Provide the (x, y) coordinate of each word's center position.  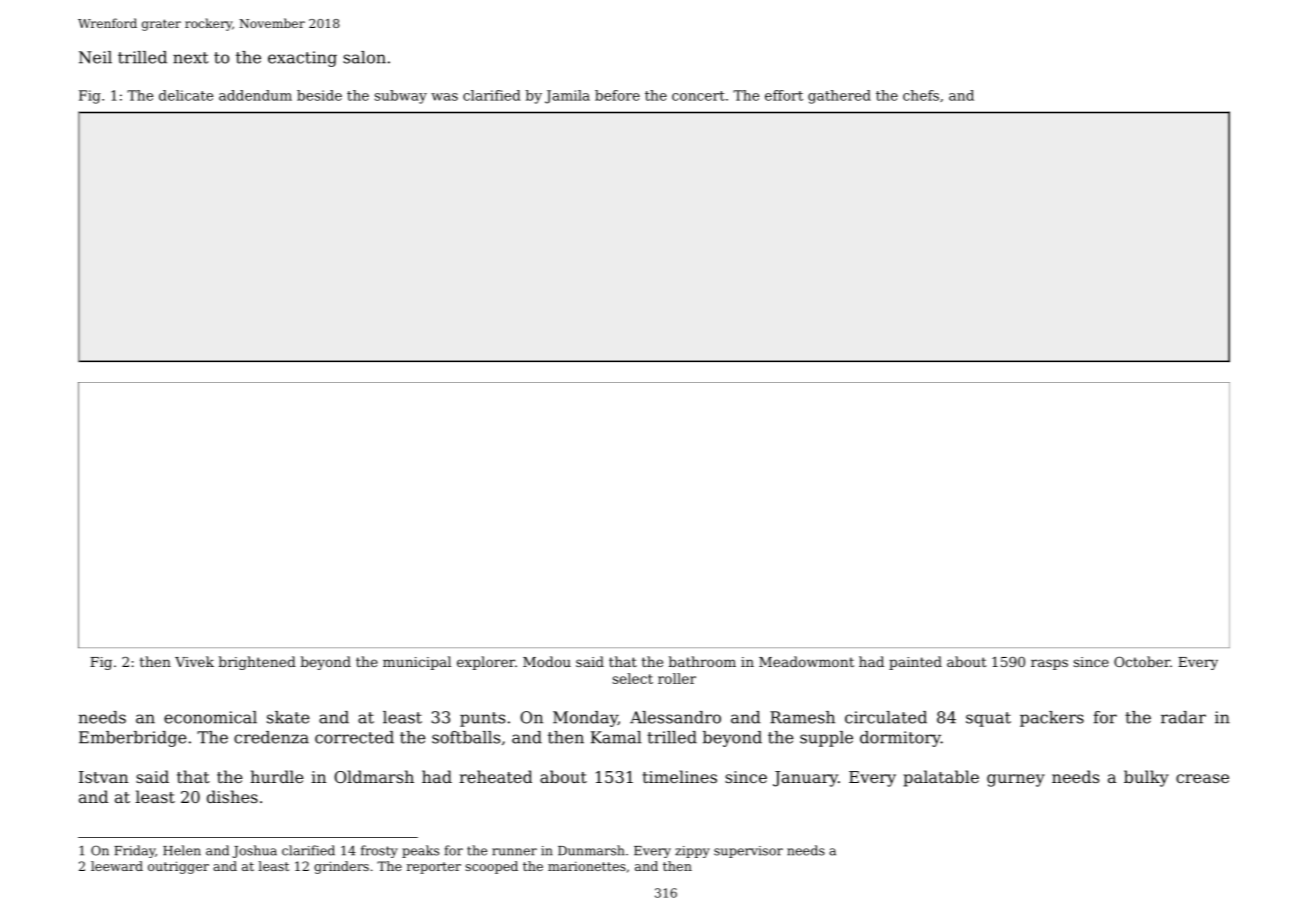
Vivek (194, 661)
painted (915, 663)
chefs (921, 95)
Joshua (254, 851)
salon (364, 57)
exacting (302, 59)
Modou (547, 661)
